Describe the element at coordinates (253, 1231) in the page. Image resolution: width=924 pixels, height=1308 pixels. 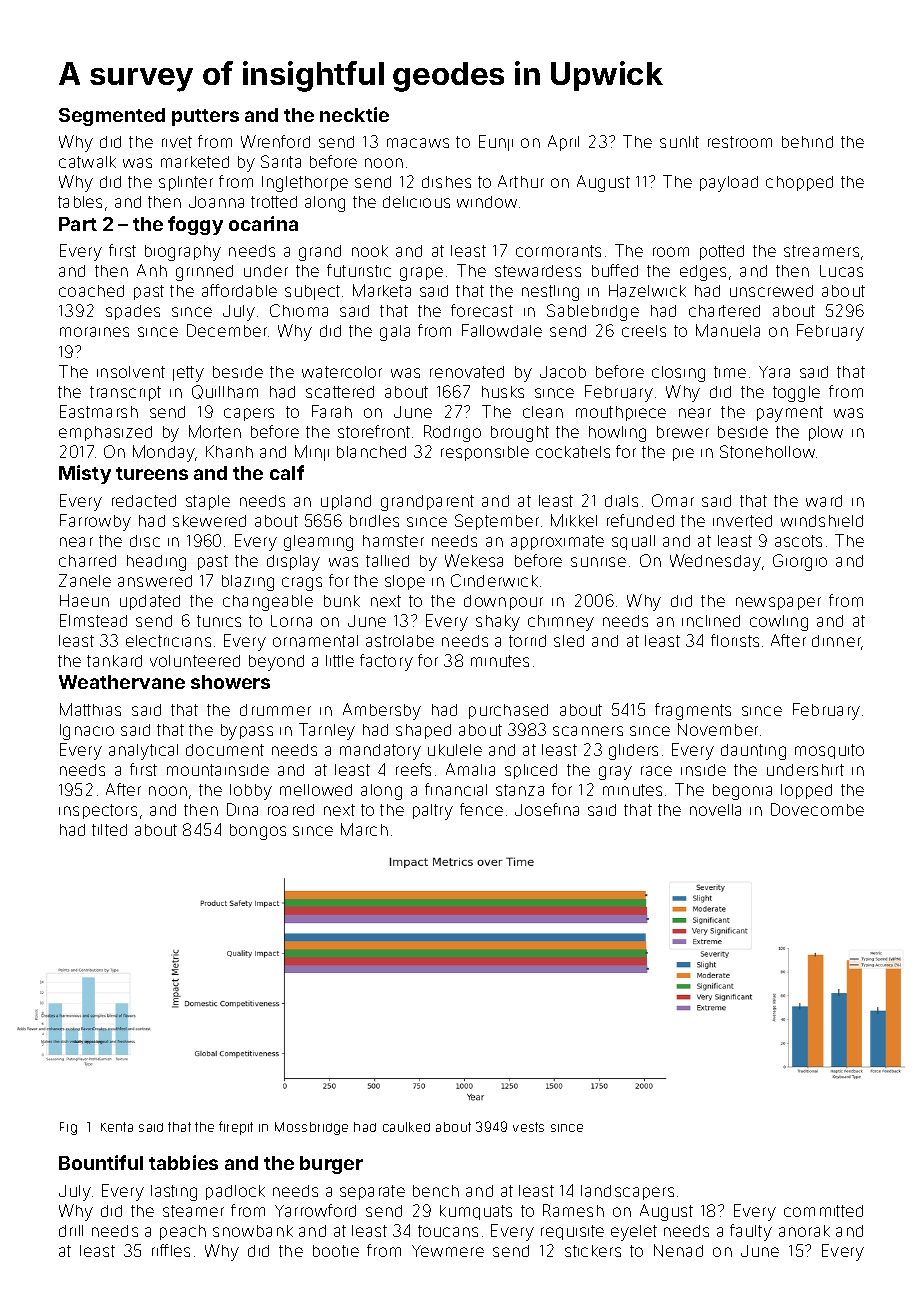
I see `snowbank` at that location.
